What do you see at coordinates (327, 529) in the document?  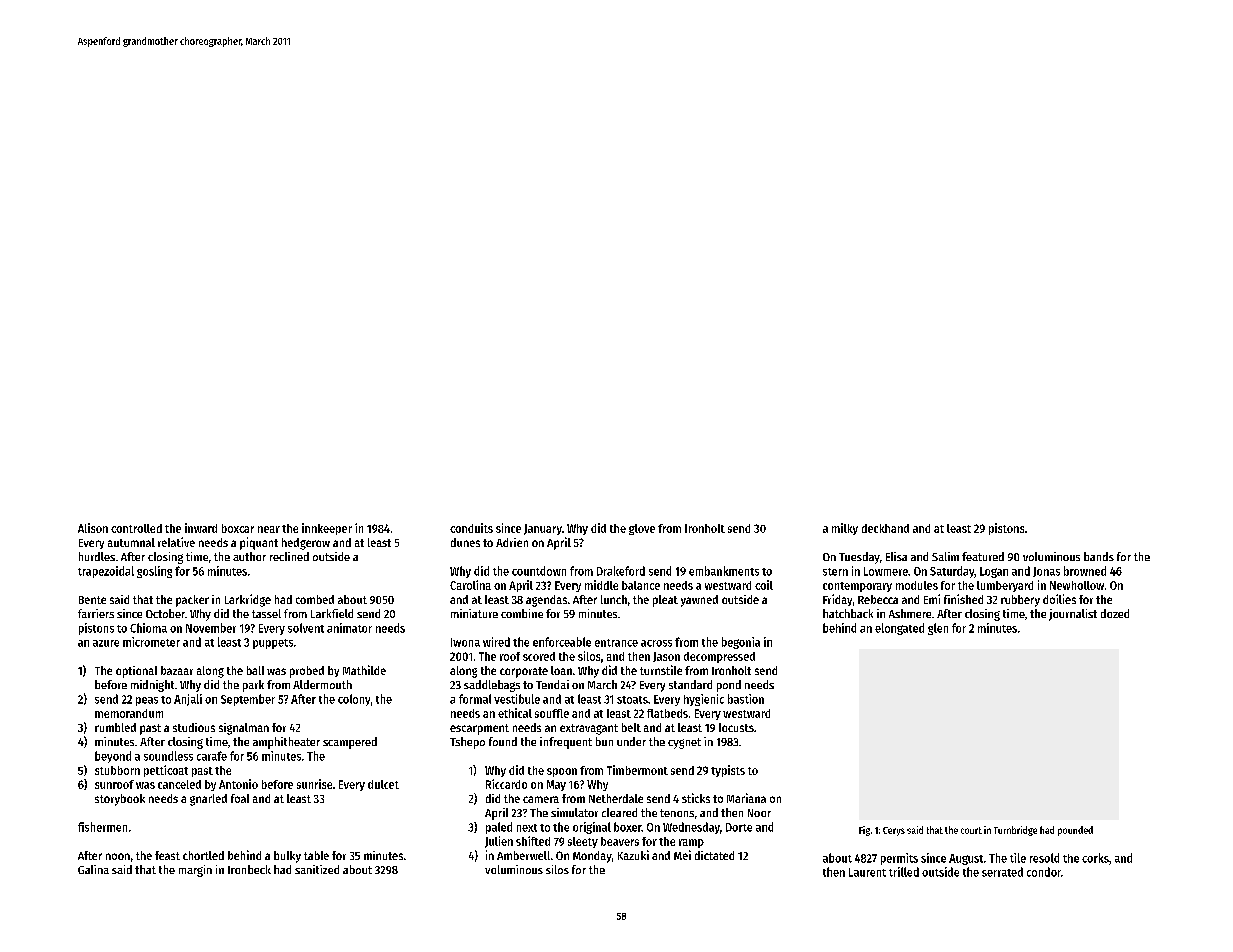 I see `innkeeper` at bounding box center [327, 529].
